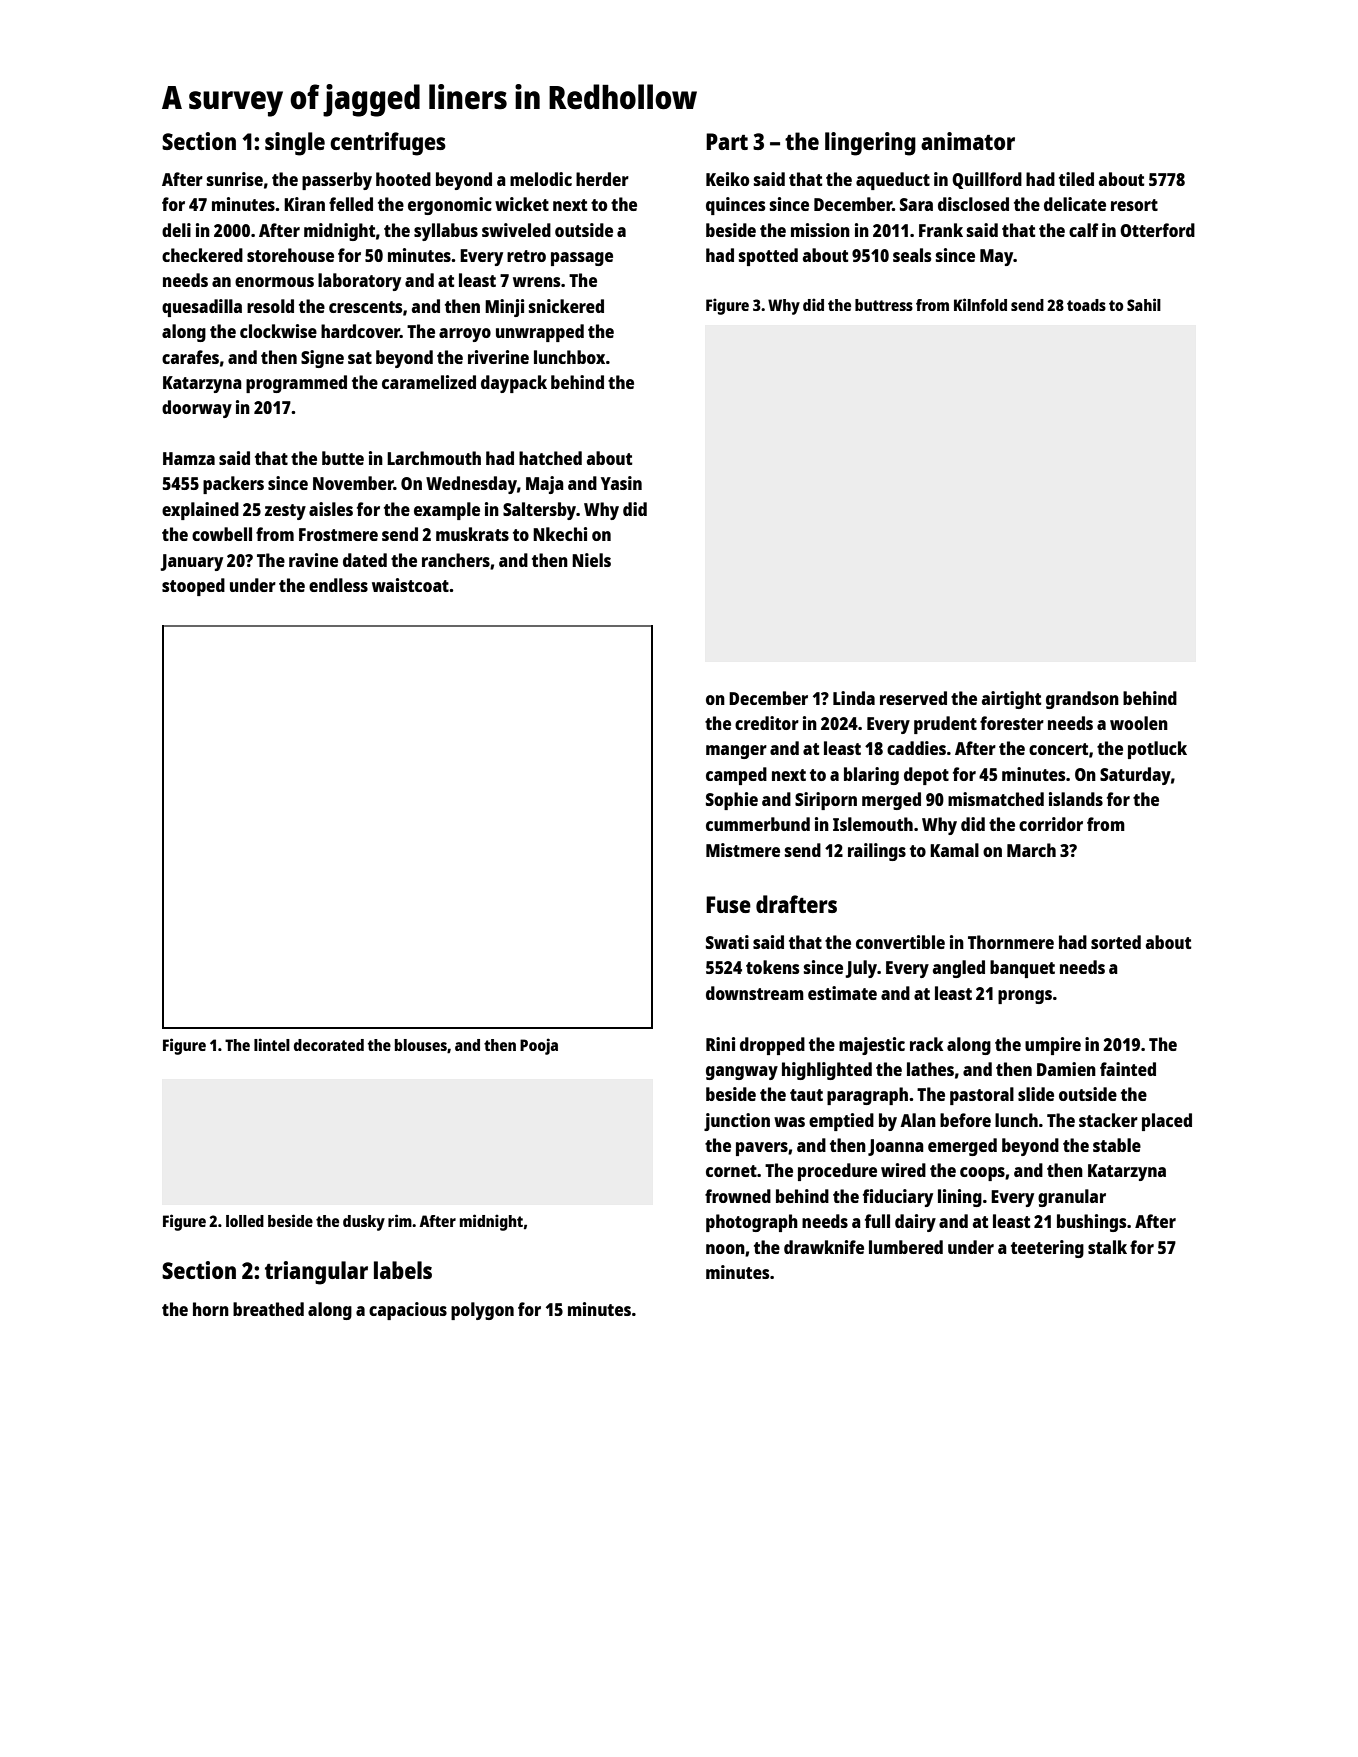 The height and width of the image is (1757, 1358). I want to click on stalk, so click(1107, 1247).
